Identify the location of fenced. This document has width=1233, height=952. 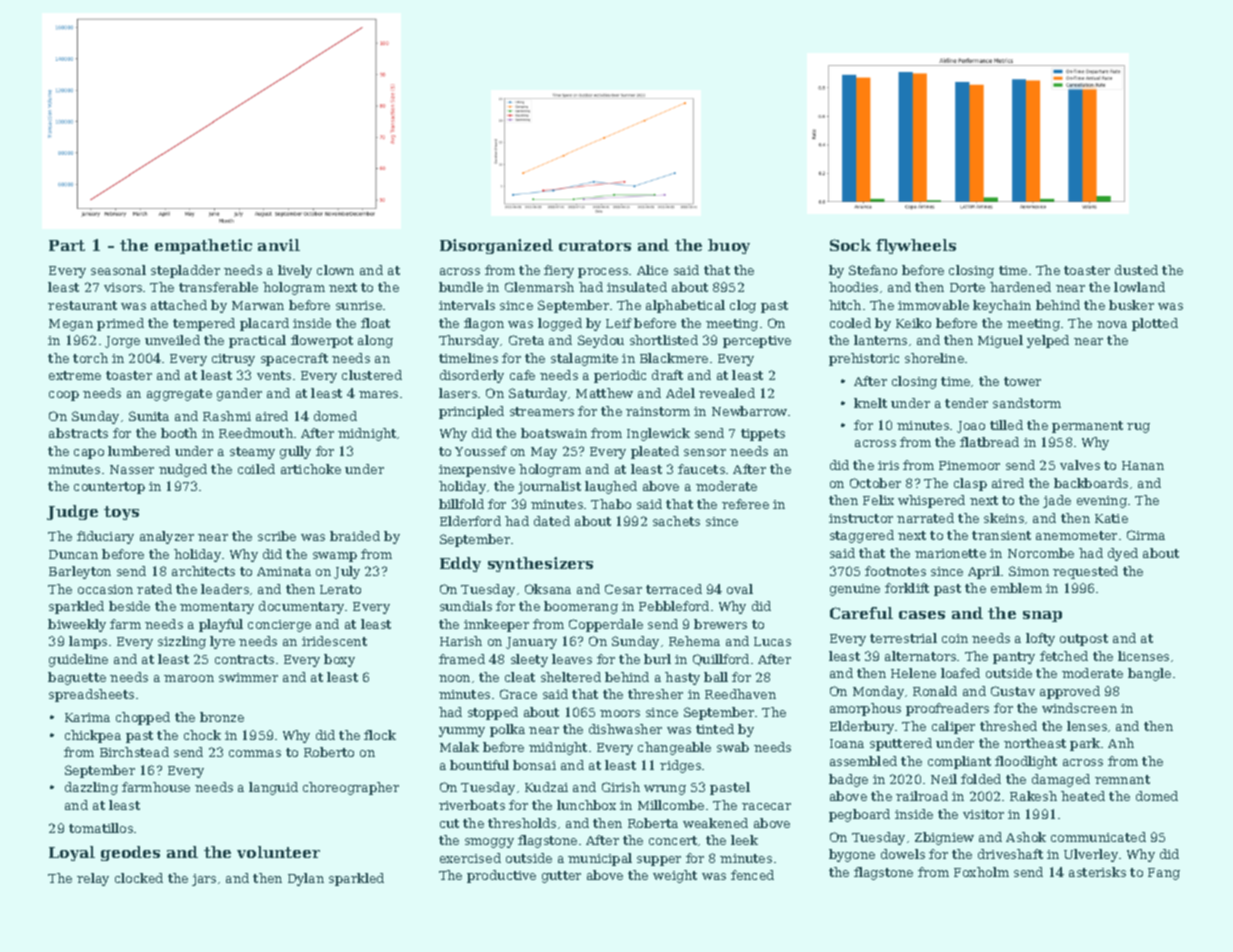
(752, 875).
